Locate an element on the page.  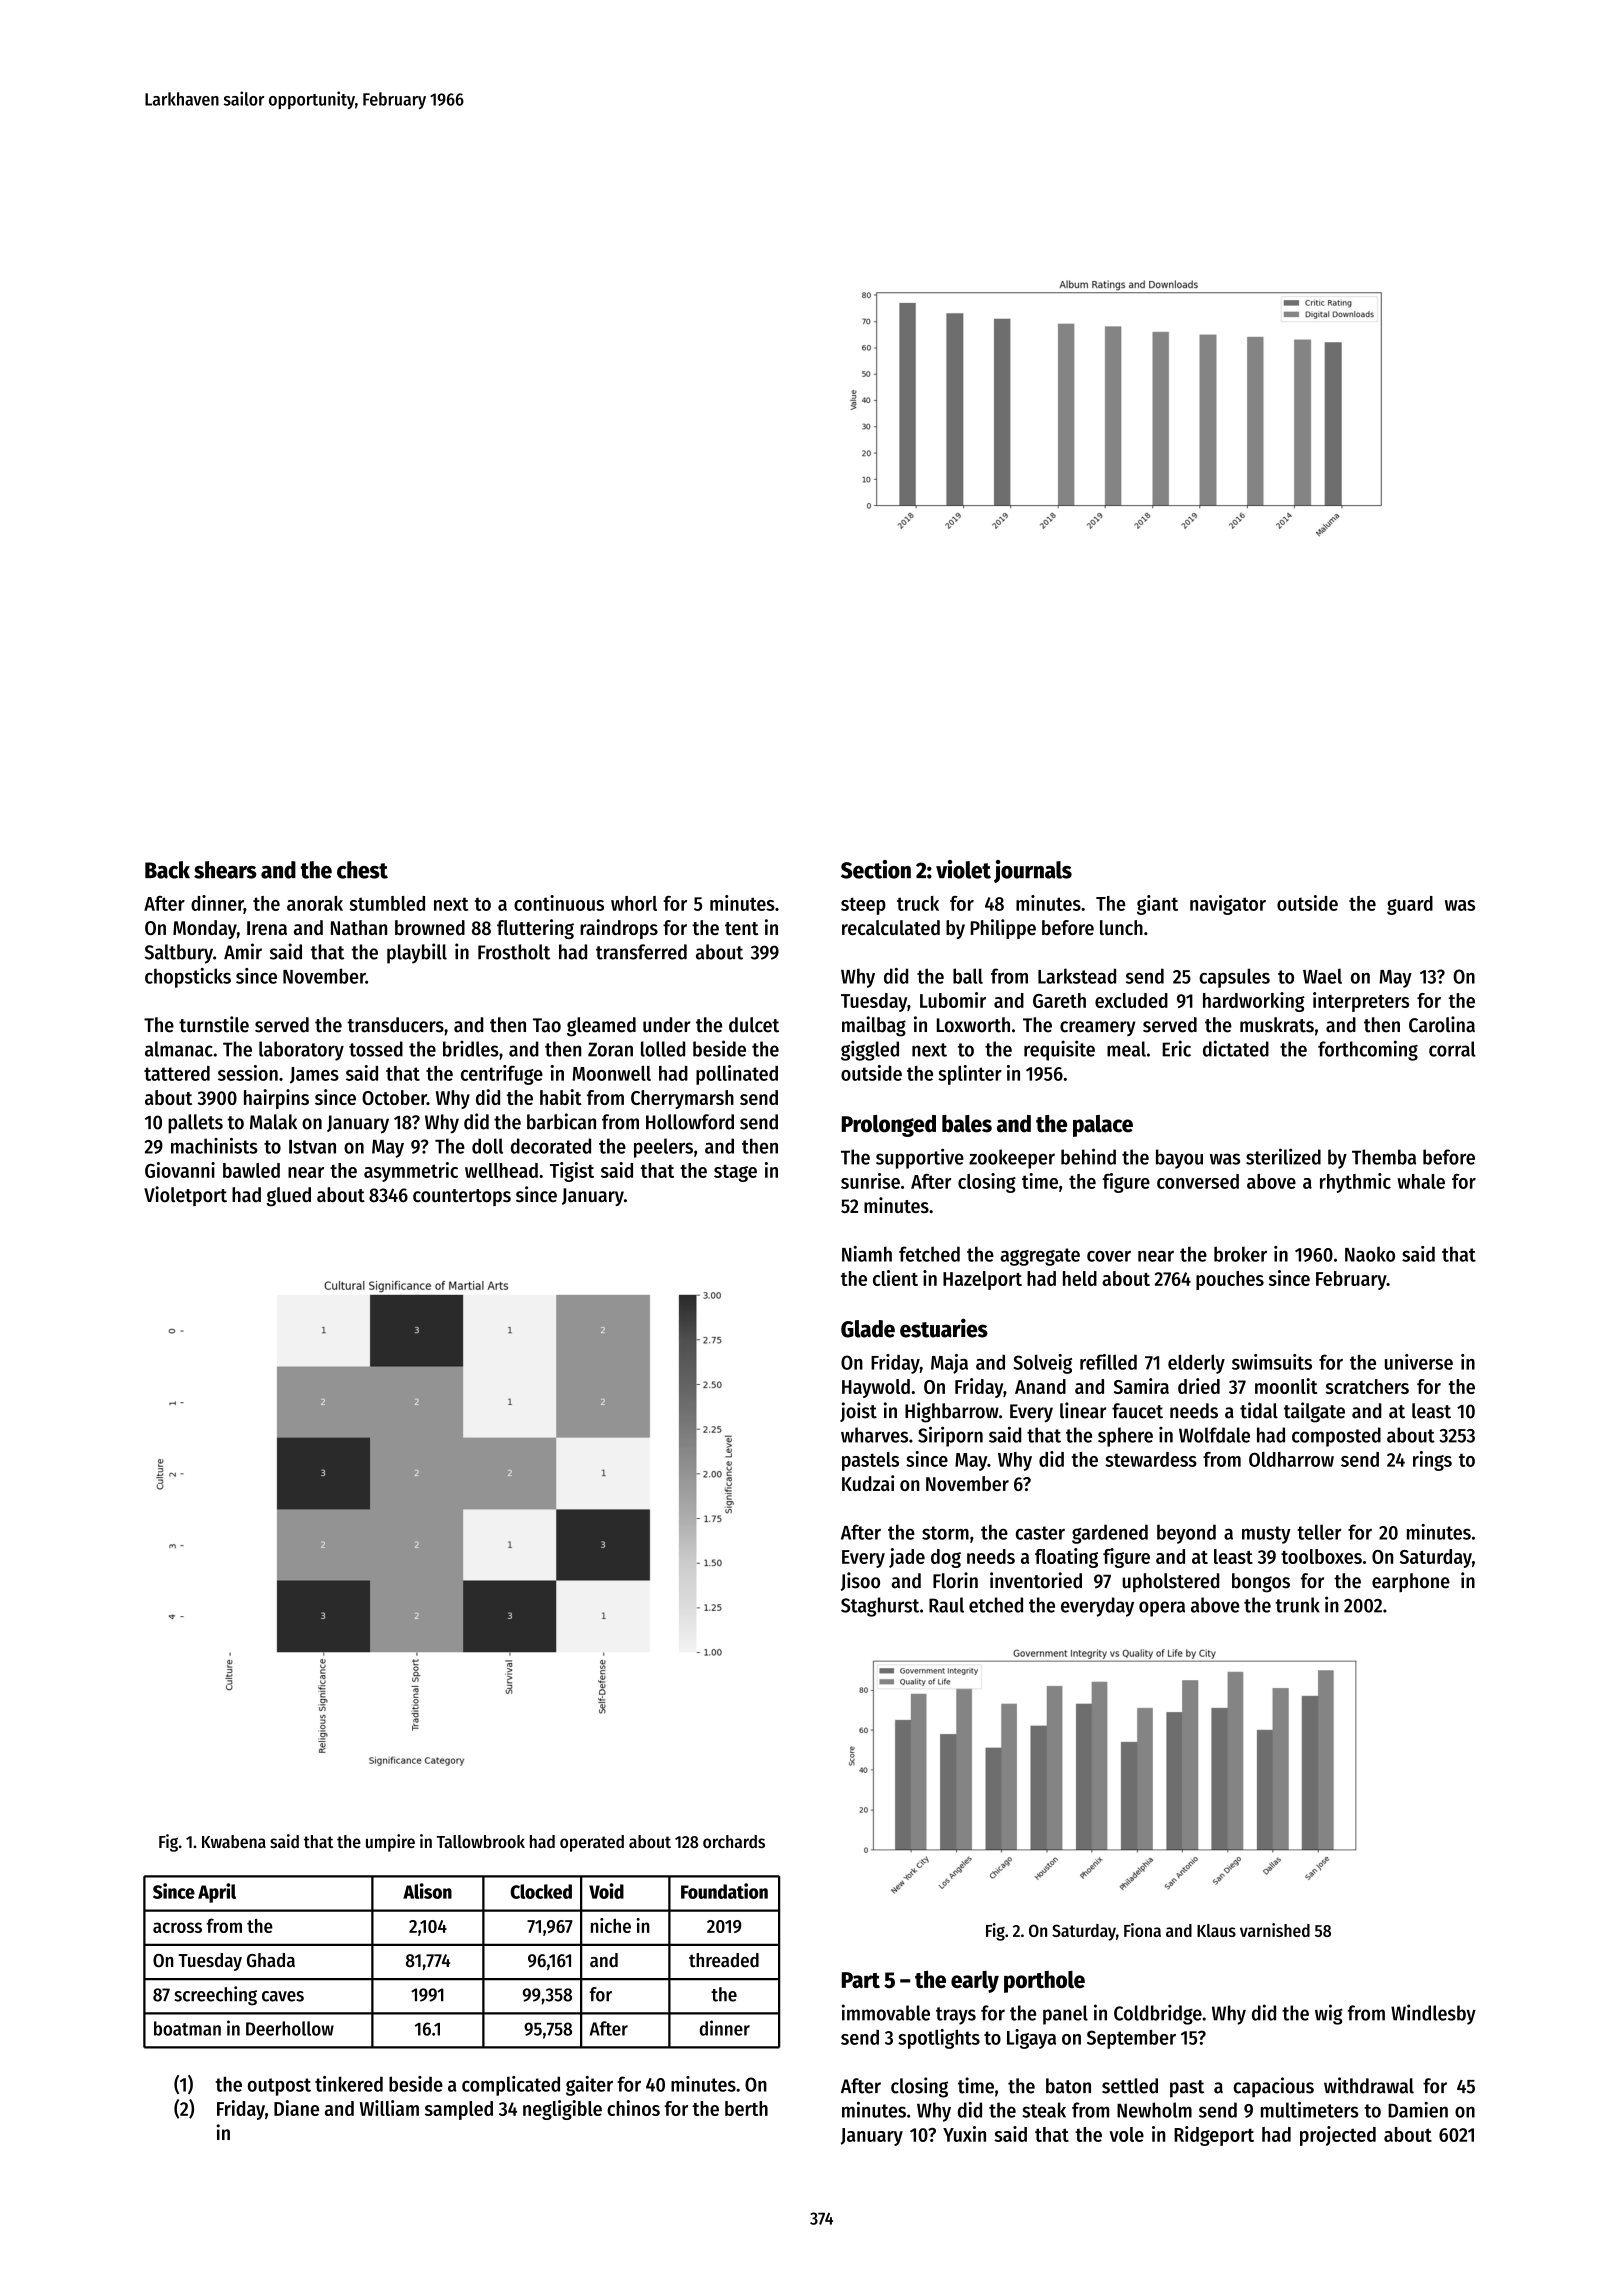
upholstered is located at coordinates (1171, 1582).
